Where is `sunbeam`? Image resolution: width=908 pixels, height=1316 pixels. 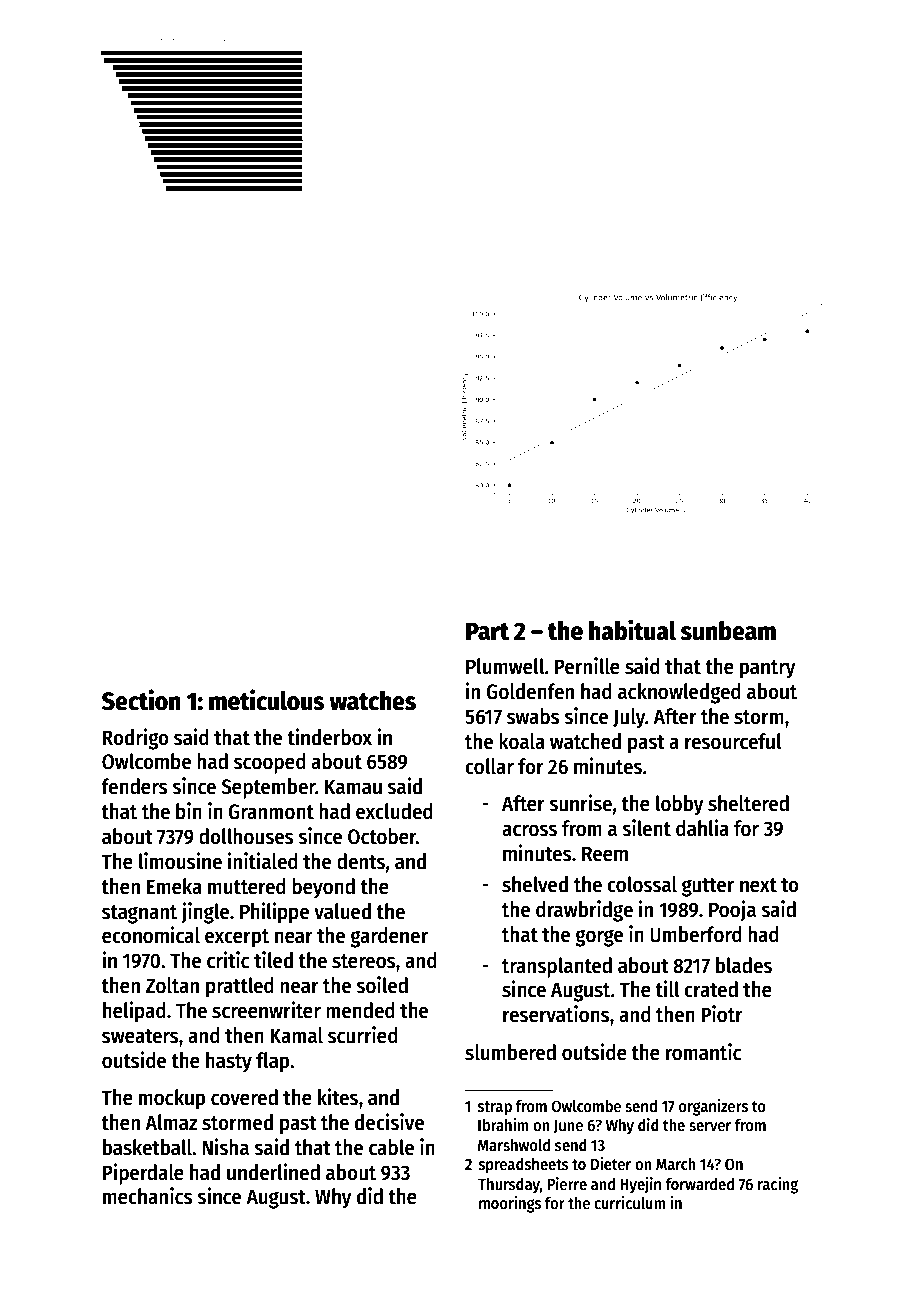
sunbeam is located at coordinates (728, 631).
